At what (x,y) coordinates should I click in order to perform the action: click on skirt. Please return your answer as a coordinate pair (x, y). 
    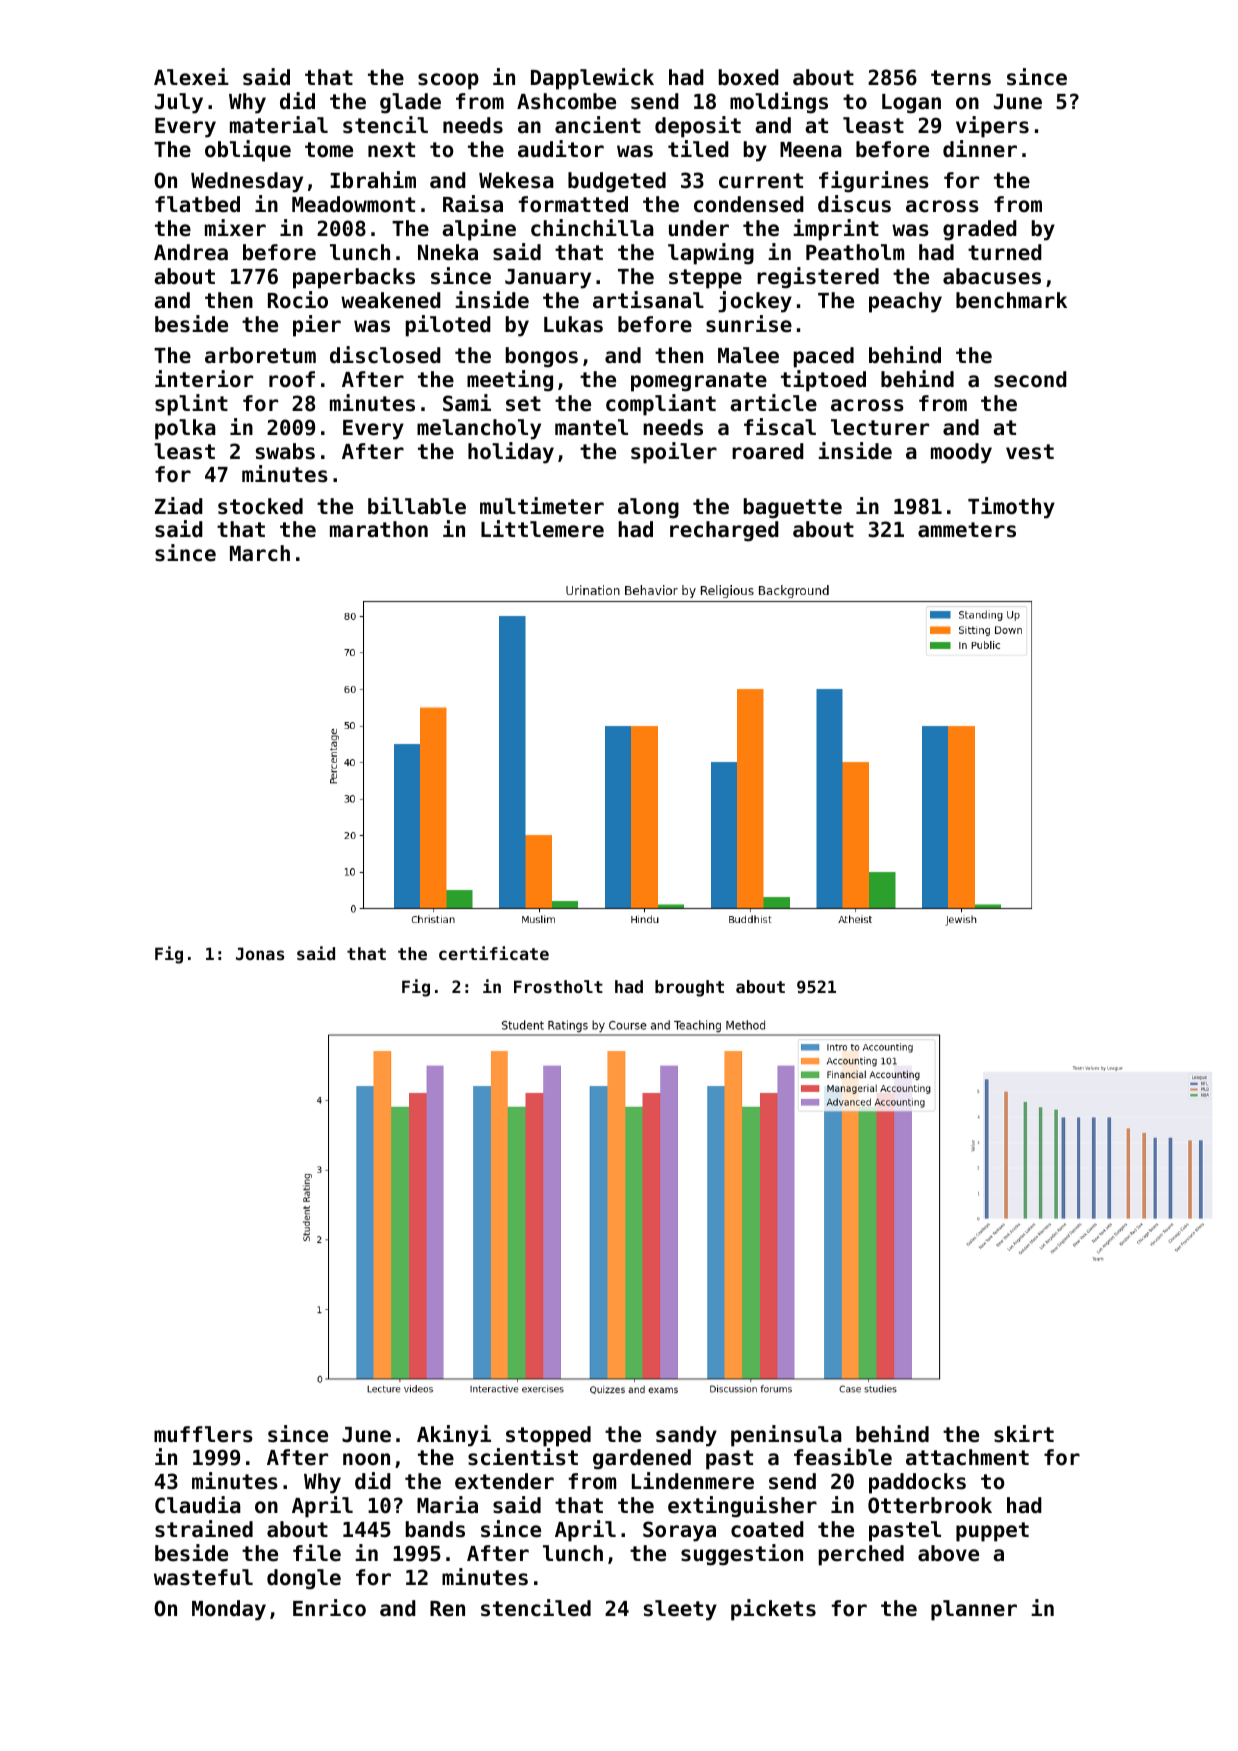
    Looking at the image, I should click on (1024, 1434).
